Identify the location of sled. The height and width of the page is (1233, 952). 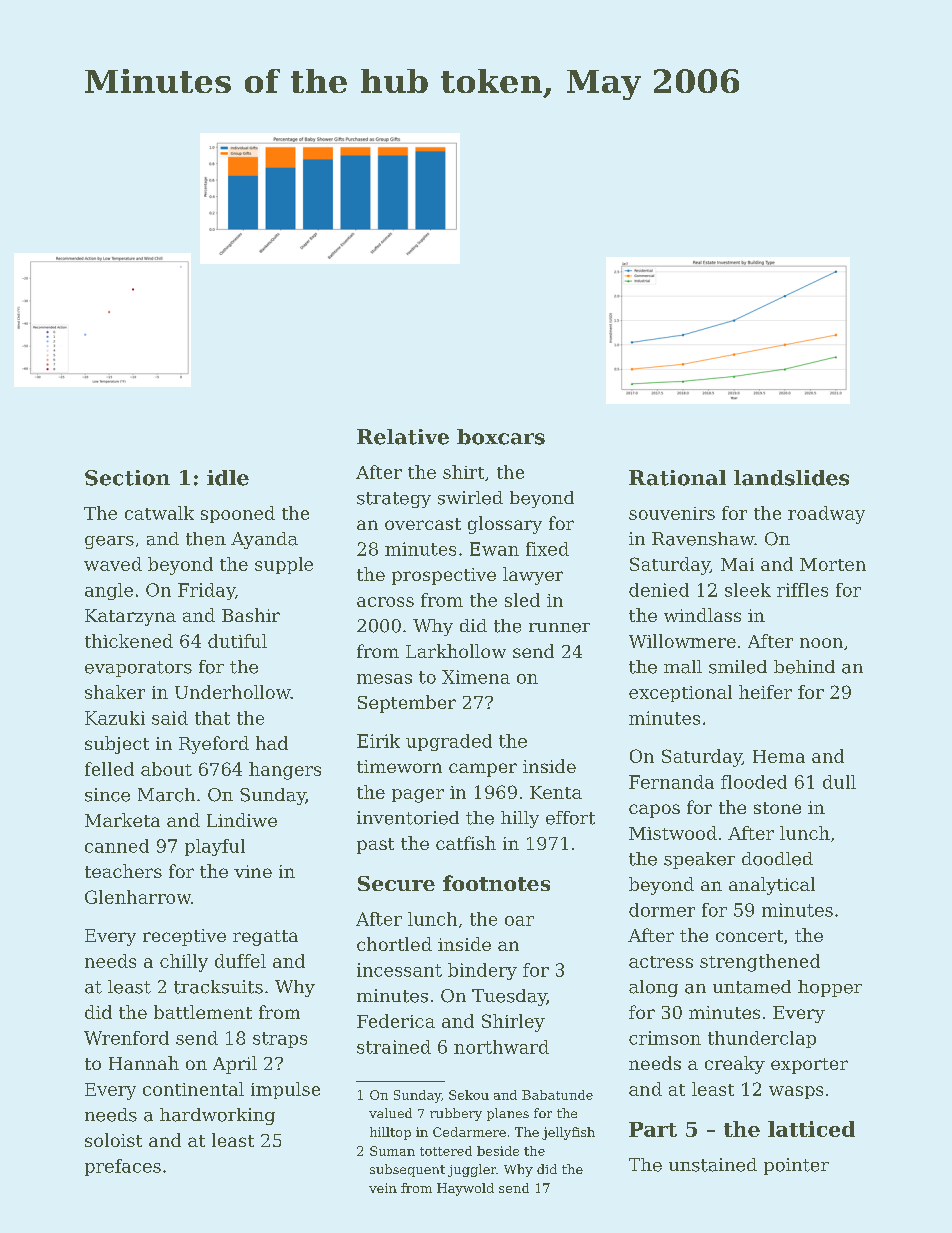
(522, 600).
